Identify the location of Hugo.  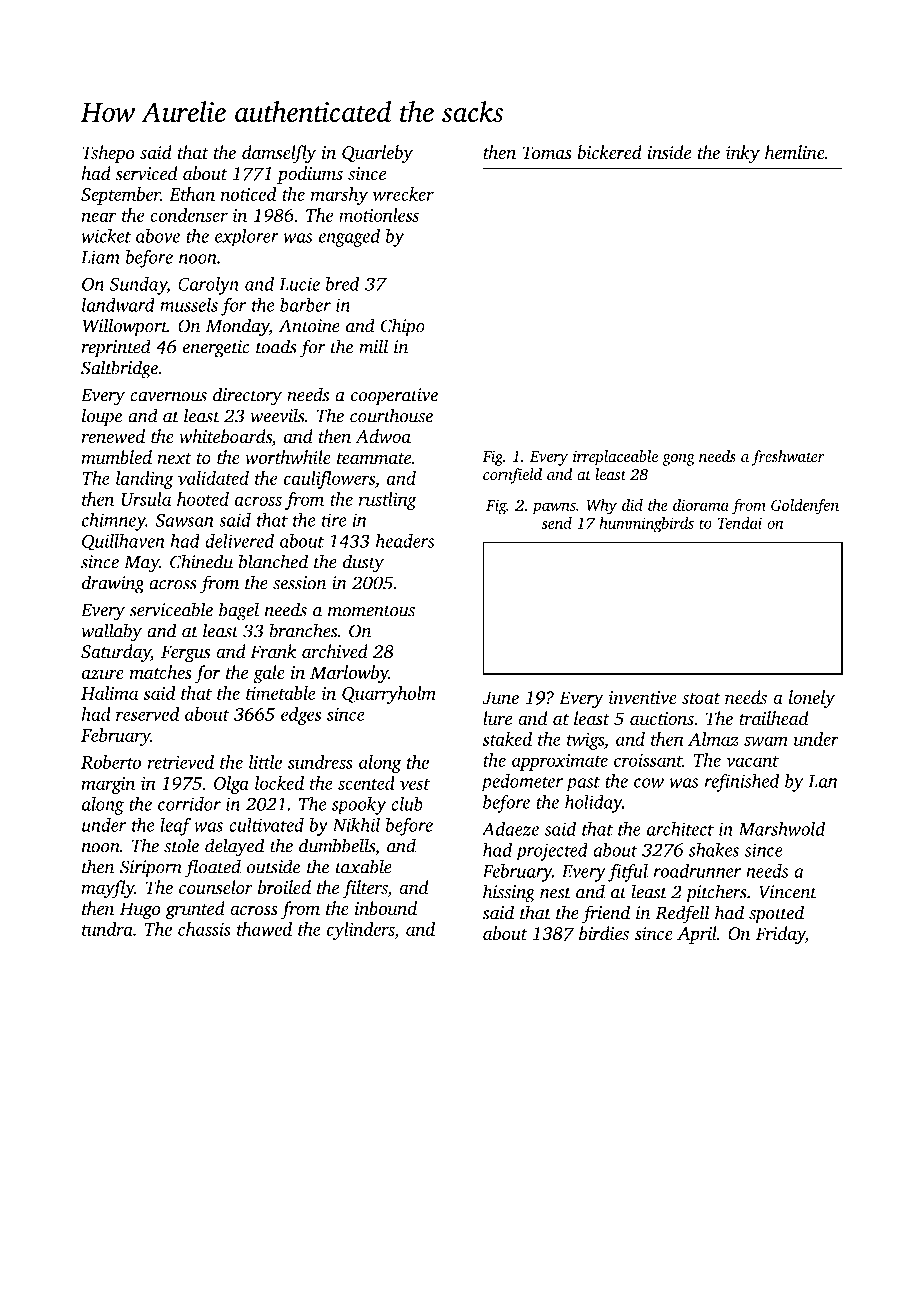
(140, 911).
